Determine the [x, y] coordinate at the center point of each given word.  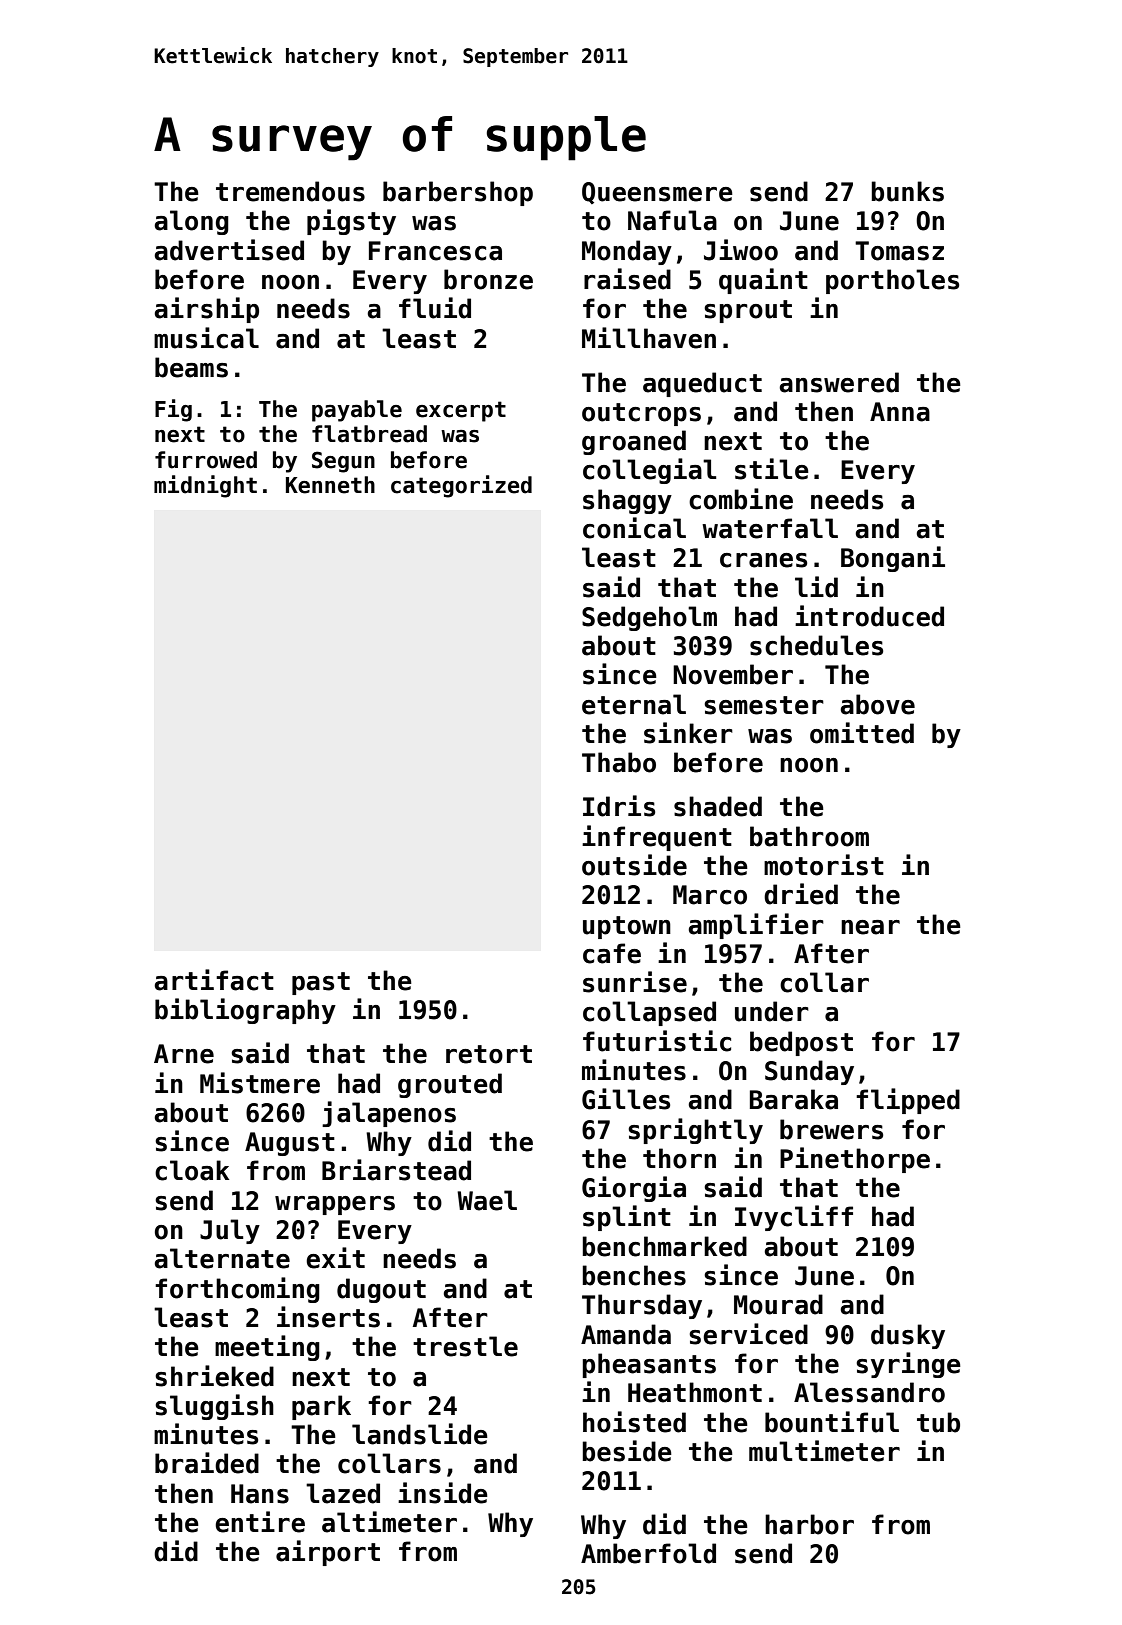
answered [839, 382]
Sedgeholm [649, 618]
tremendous [290, 191]
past [321, 983]
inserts [328, 1317]
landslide [420, 1434]
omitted [862, 733]
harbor [809, 1524]
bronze [488, 279]
